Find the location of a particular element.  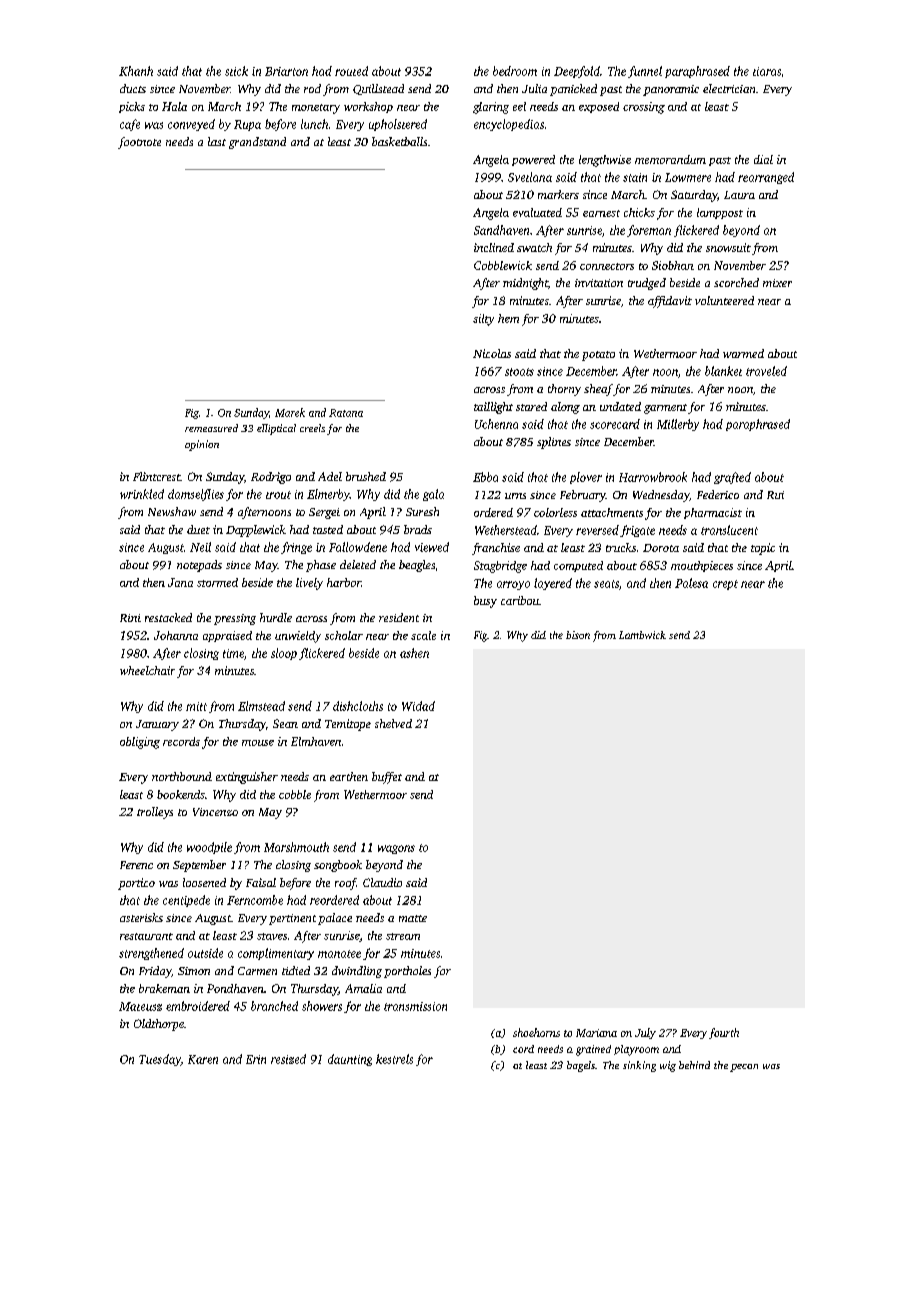

footnote is located at coordinates (139, 143).
